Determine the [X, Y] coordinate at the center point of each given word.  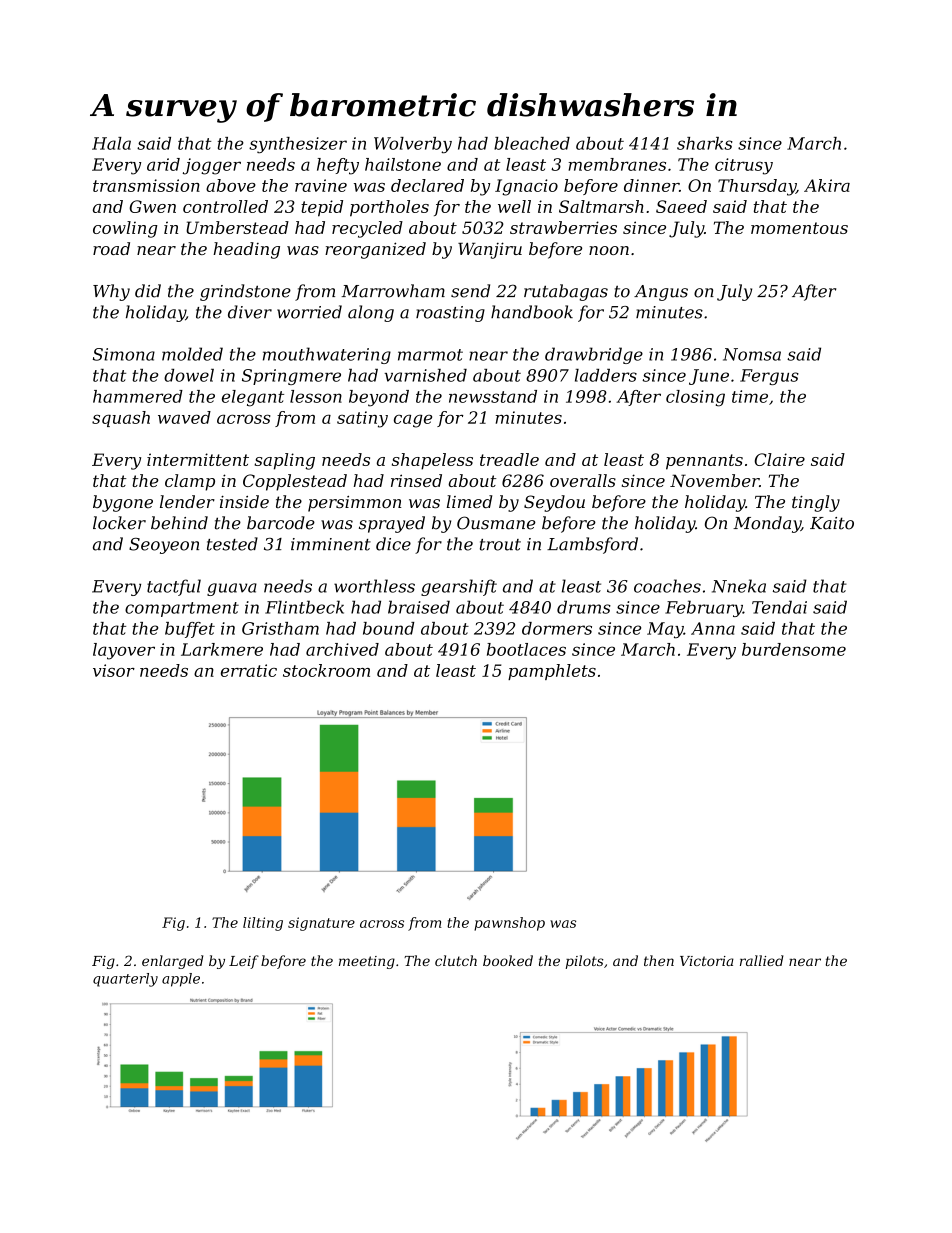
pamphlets [552, 672]
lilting [263, 924]
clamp [190, 482]
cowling [125, 229]
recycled [367, 229]
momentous [799, 228]
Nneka [739, 586]
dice [393, 544]
